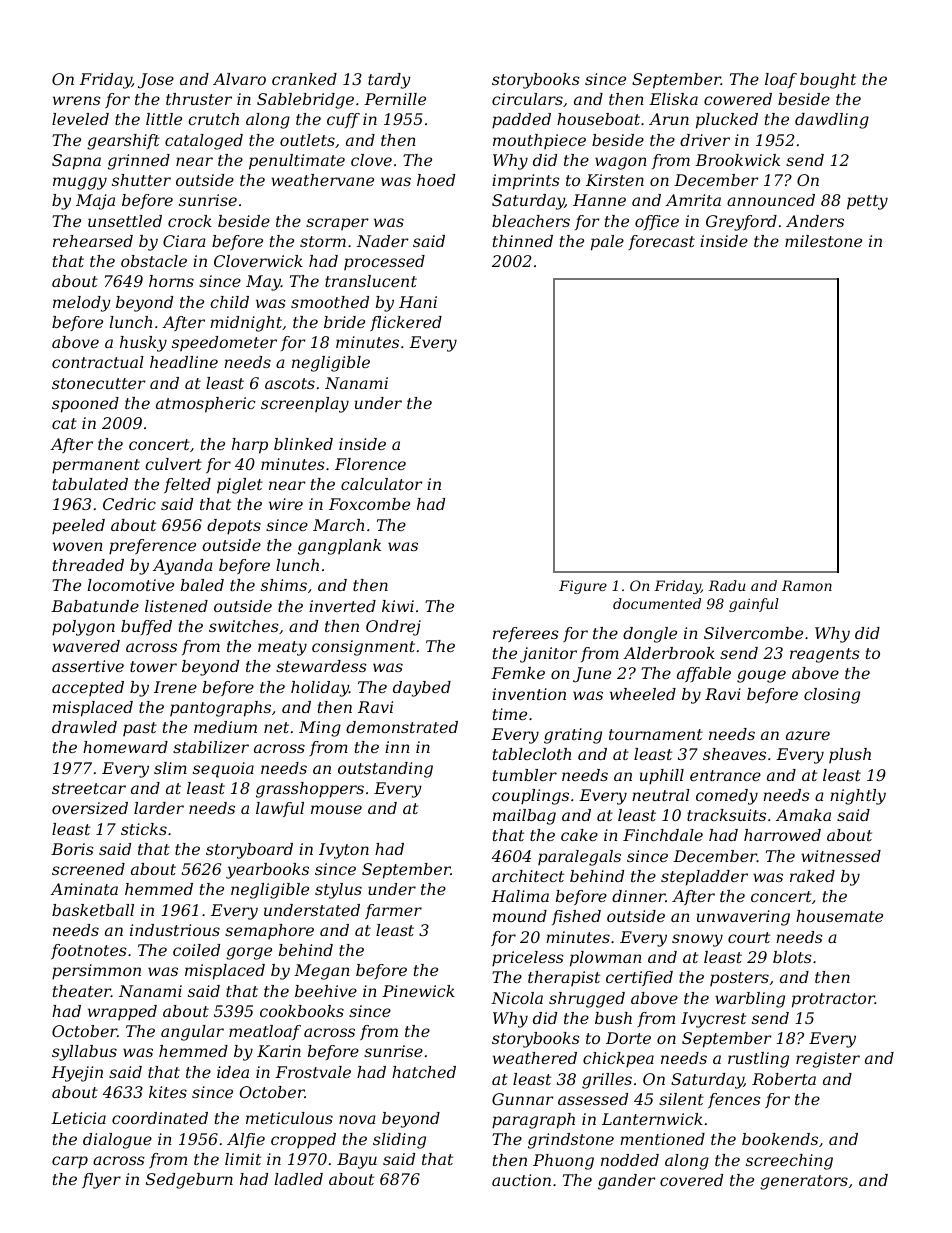  I want to click on Ramon, so click(807, 585).
